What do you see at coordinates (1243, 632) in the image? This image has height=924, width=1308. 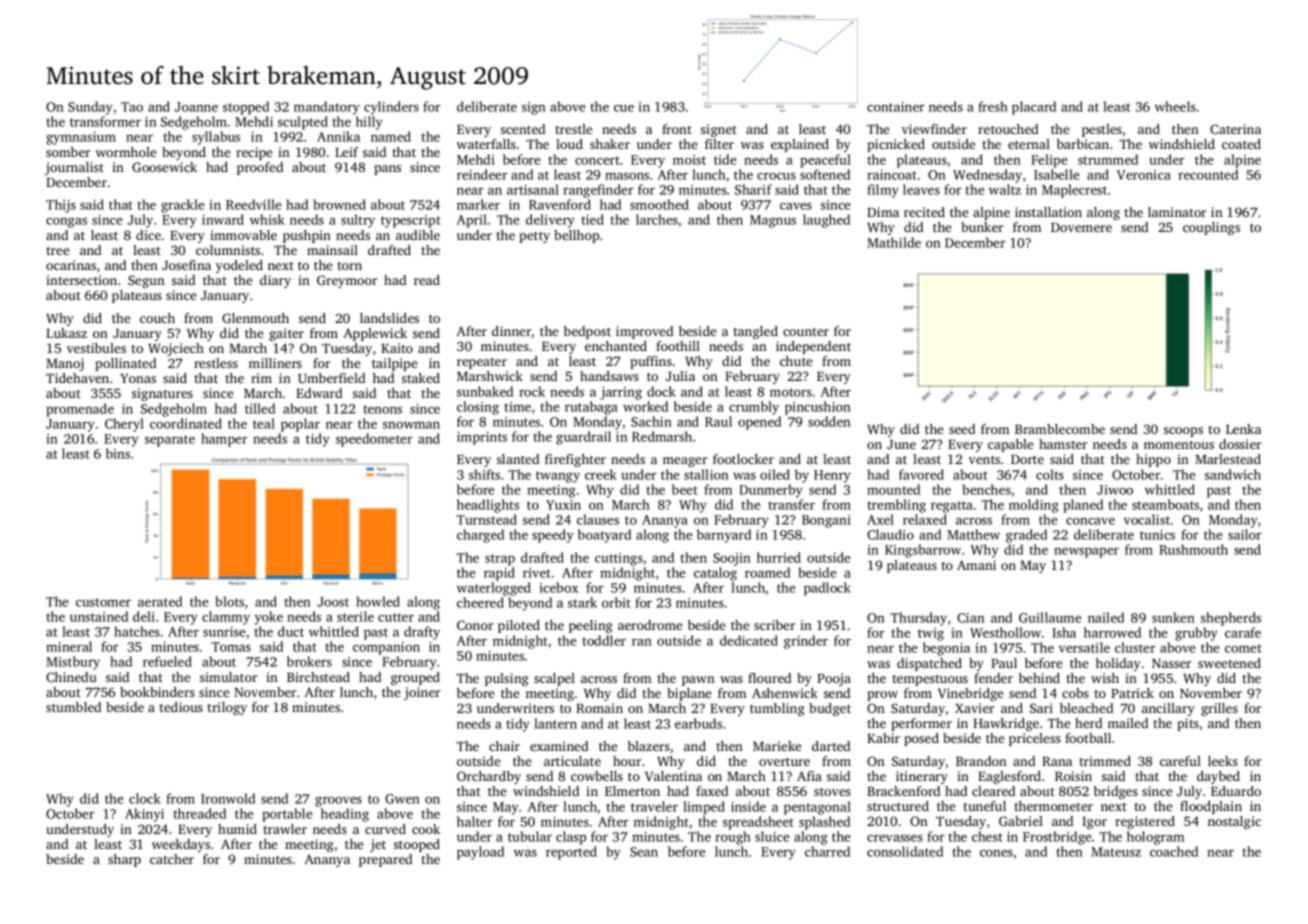 I see `carafe` at bounding box center [1243, 632].
